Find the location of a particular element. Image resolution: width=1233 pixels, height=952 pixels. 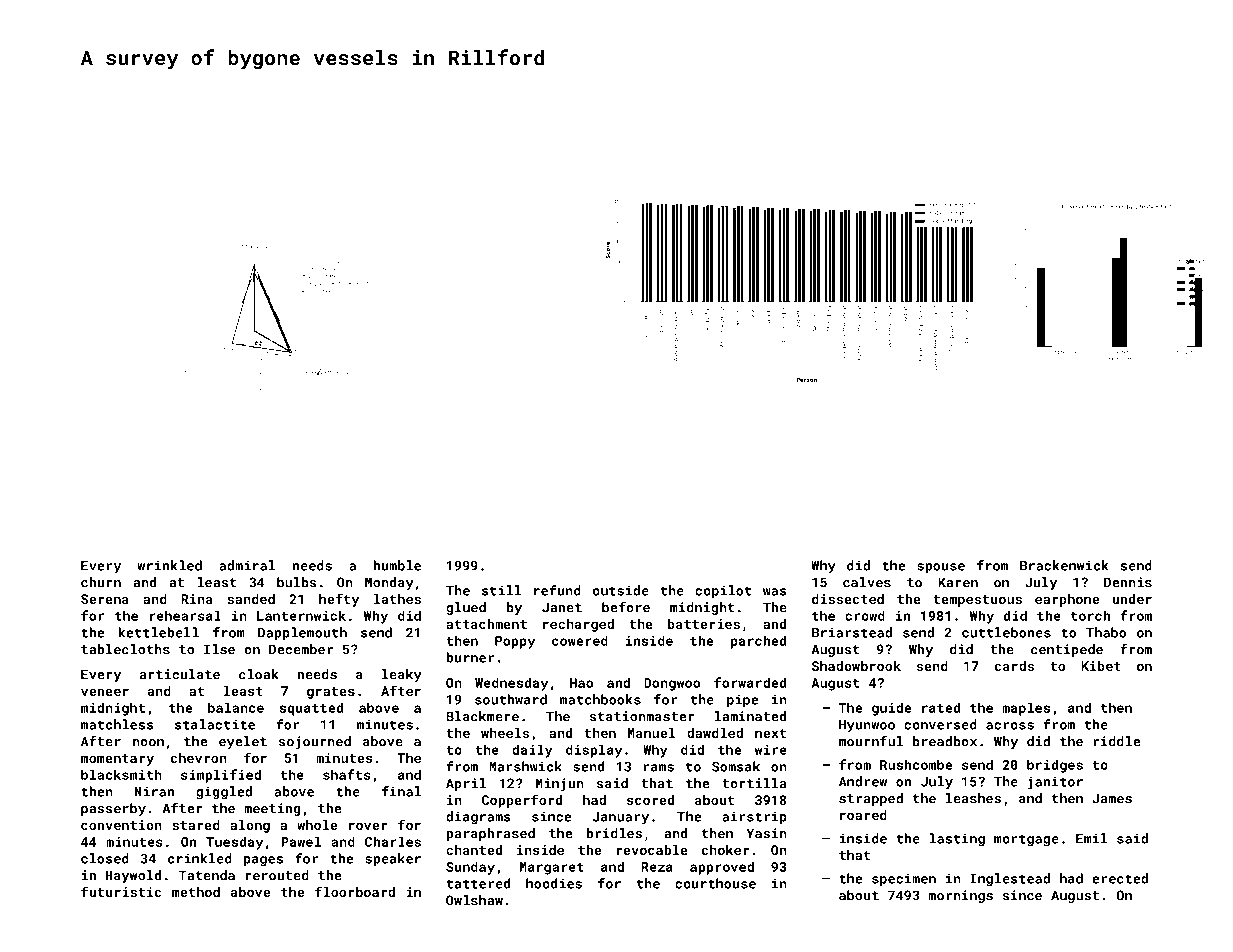

courthouse is located at coordinates (715, 883).
